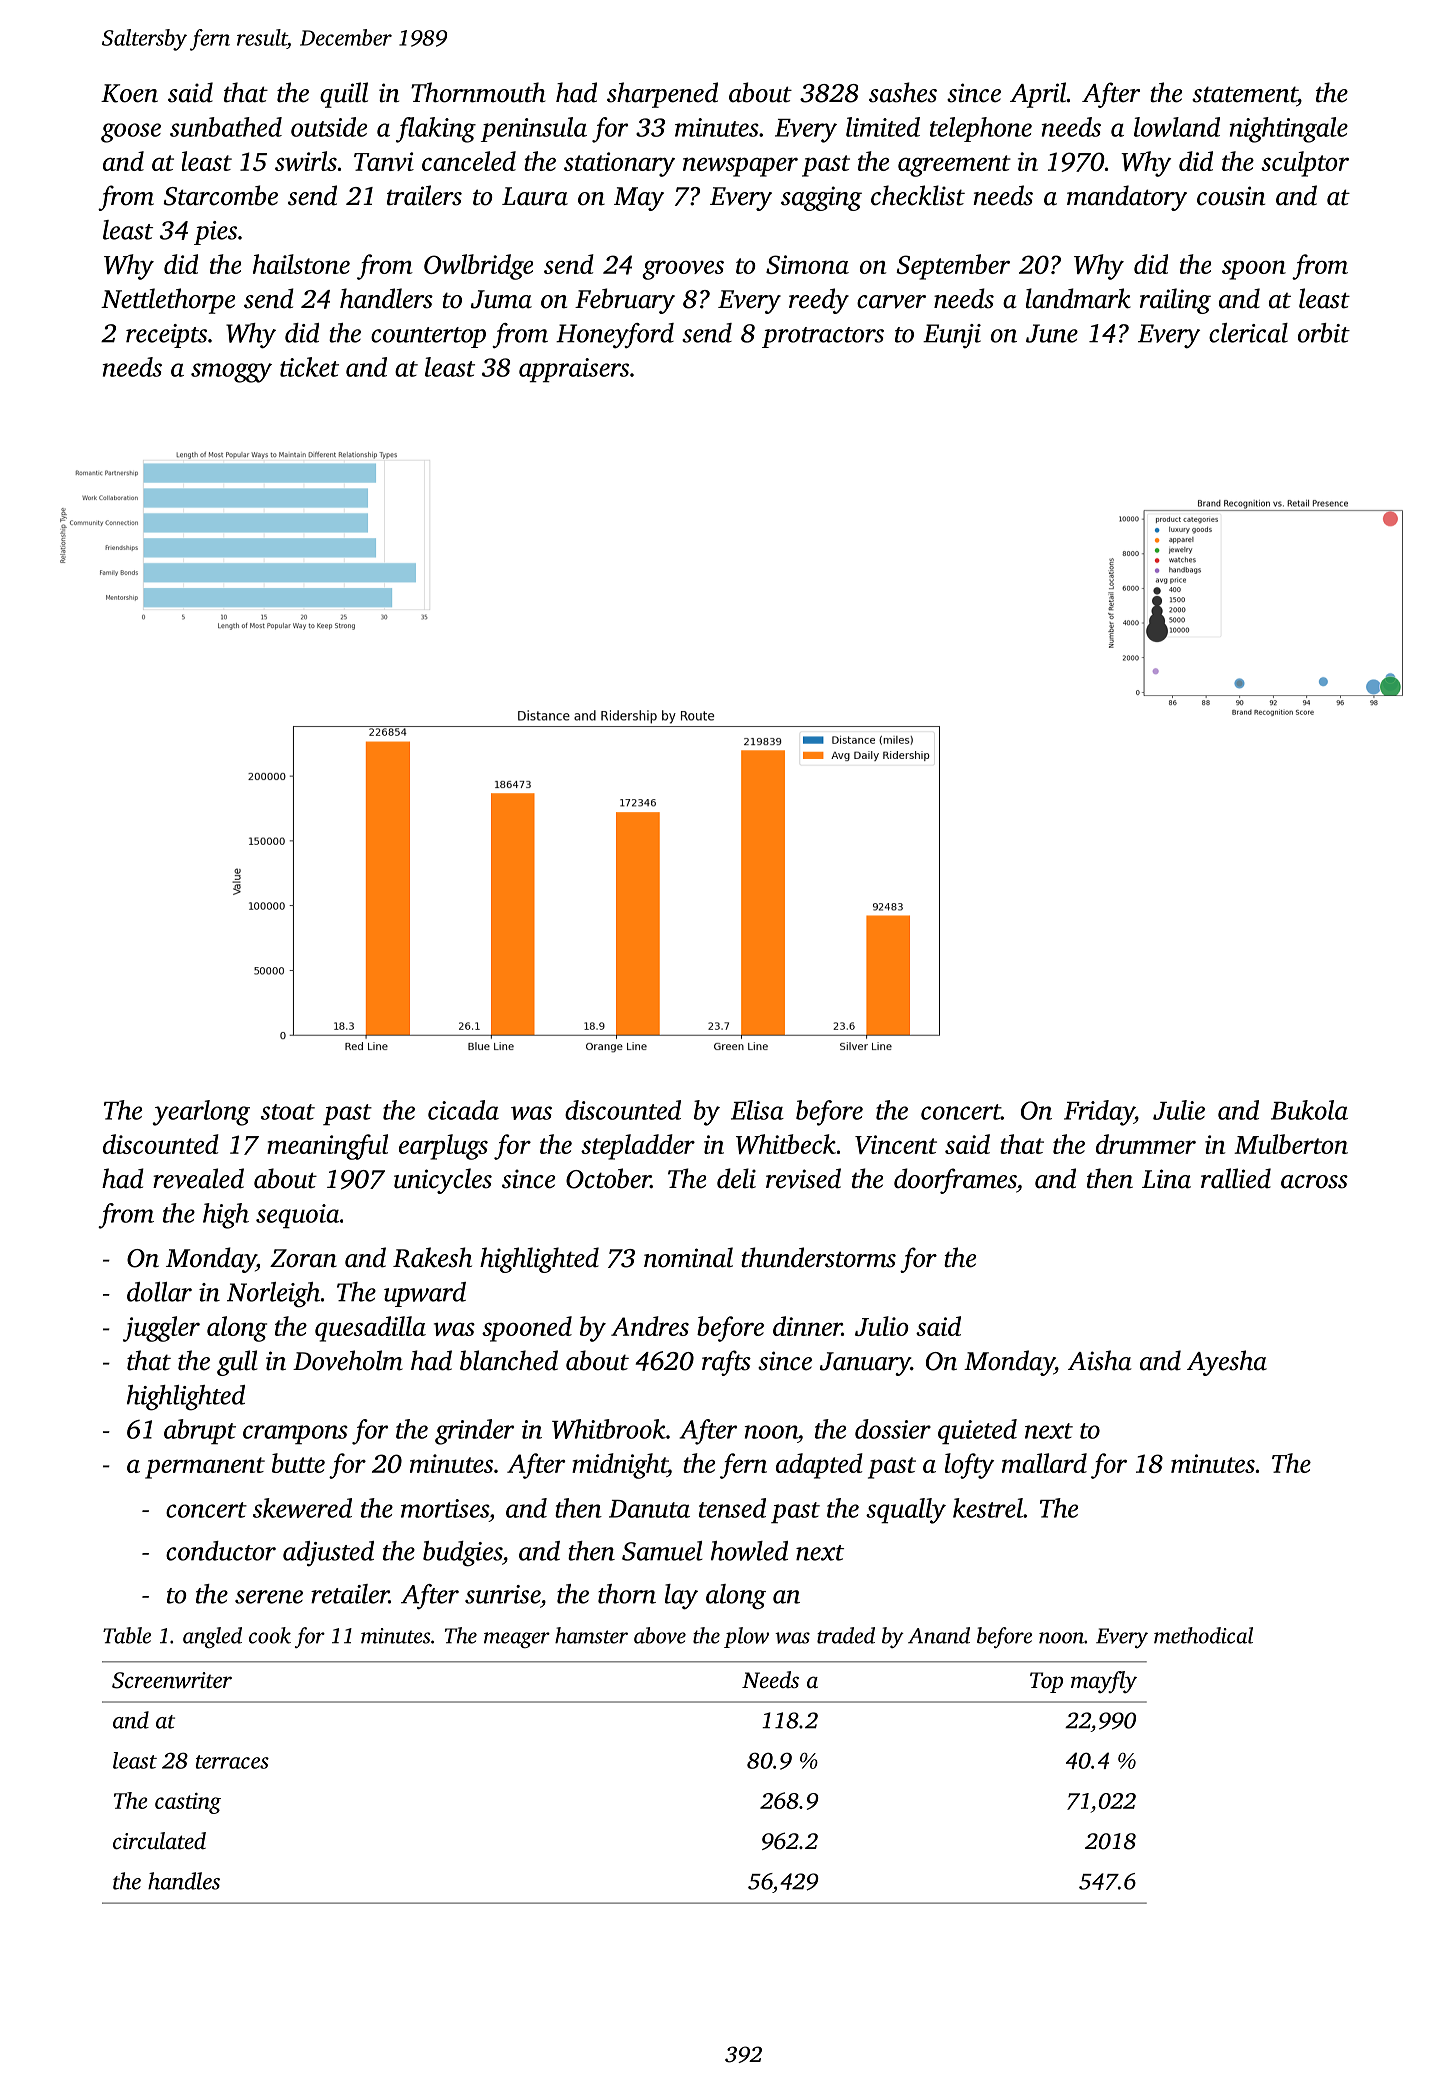 The width and height of the screenshot is (1450, 2100). I want to click on Table, so click(127, 1635).
